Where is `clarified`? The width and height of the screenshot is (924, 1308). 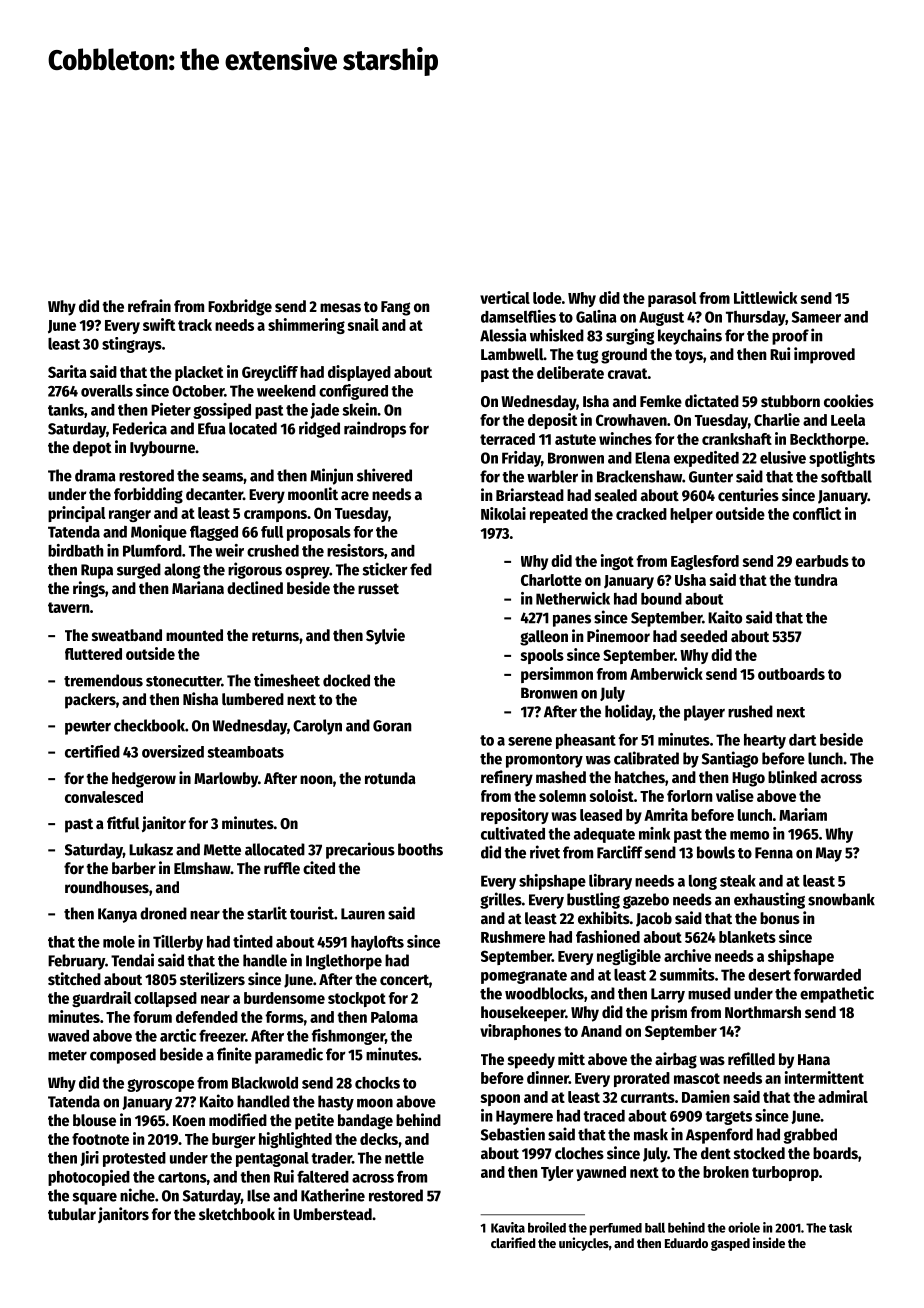
clarified is located at coordinates (513, 1242).
